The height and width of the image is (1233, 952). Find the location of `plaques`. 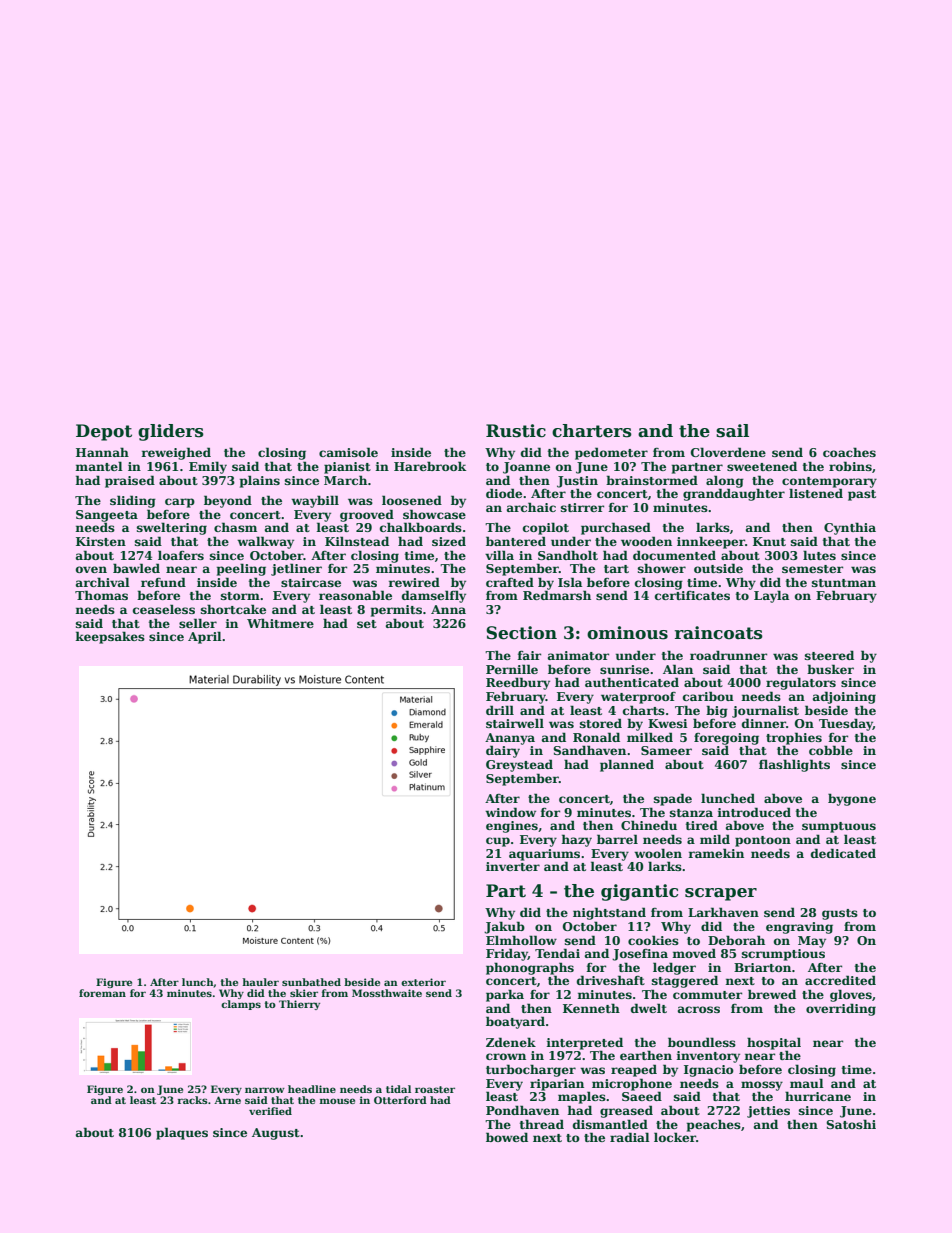

plaques is located at coordinates (182, 1133).
